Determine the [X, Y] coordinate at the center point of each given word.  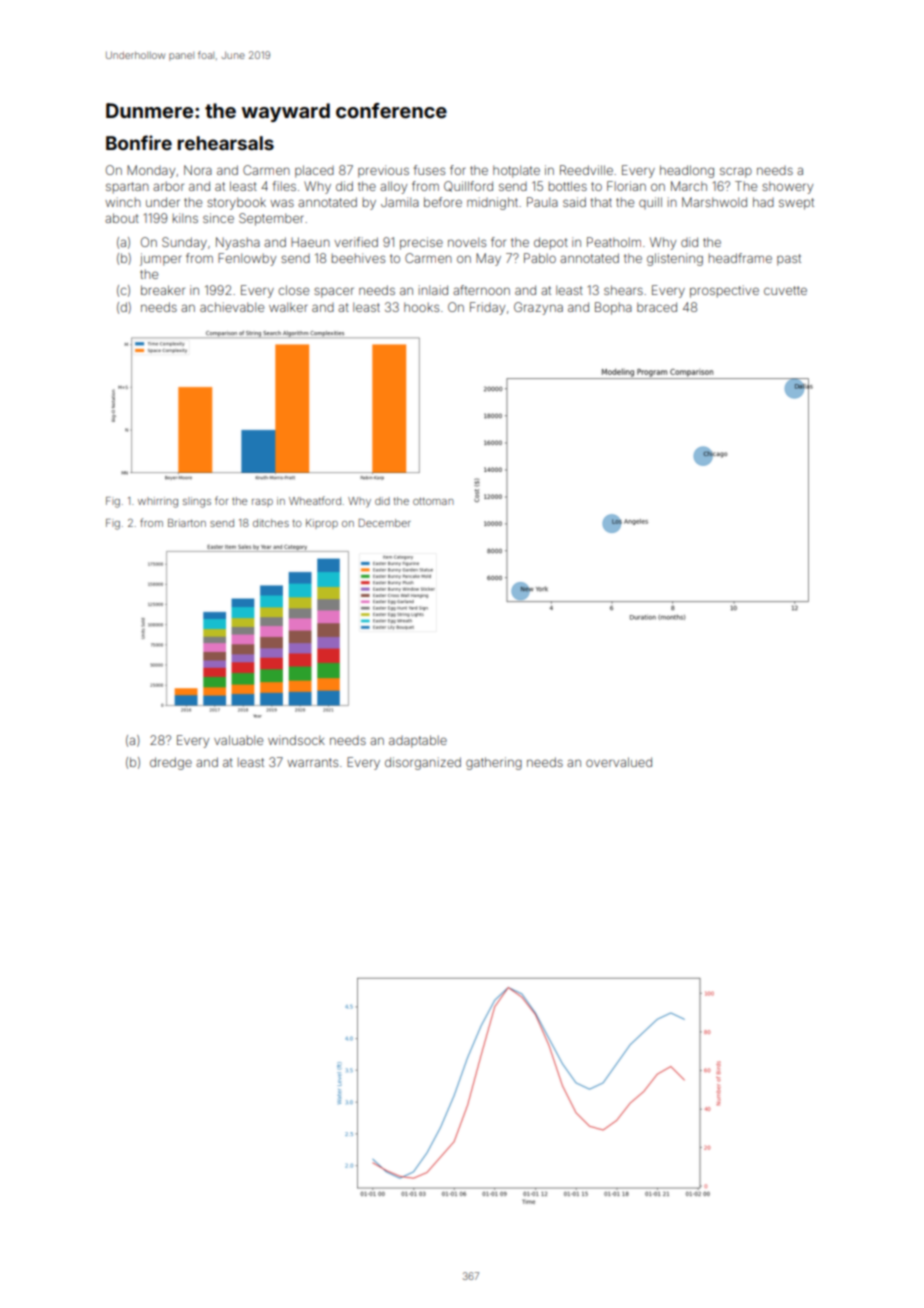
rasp [262, 503]
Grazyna [538, 308]
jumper [161, 259]
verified [356, 242]
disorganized [423, 763]
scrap [736, 172]
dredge [171, 763]
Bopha [613, 308]
